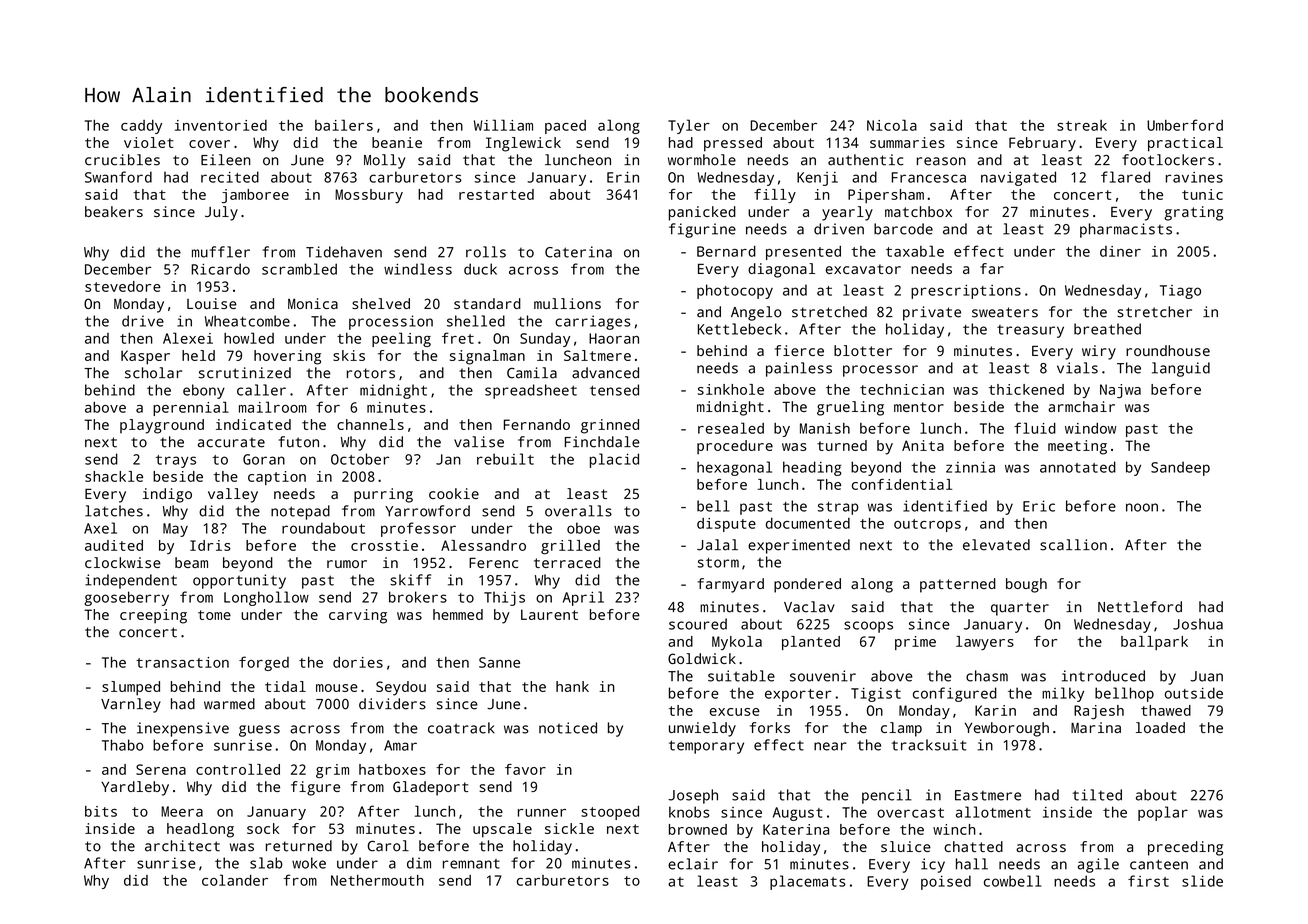 The height and width of the screenshot is (924, 1308). I want to click on Nicola, so click(892, 125).
